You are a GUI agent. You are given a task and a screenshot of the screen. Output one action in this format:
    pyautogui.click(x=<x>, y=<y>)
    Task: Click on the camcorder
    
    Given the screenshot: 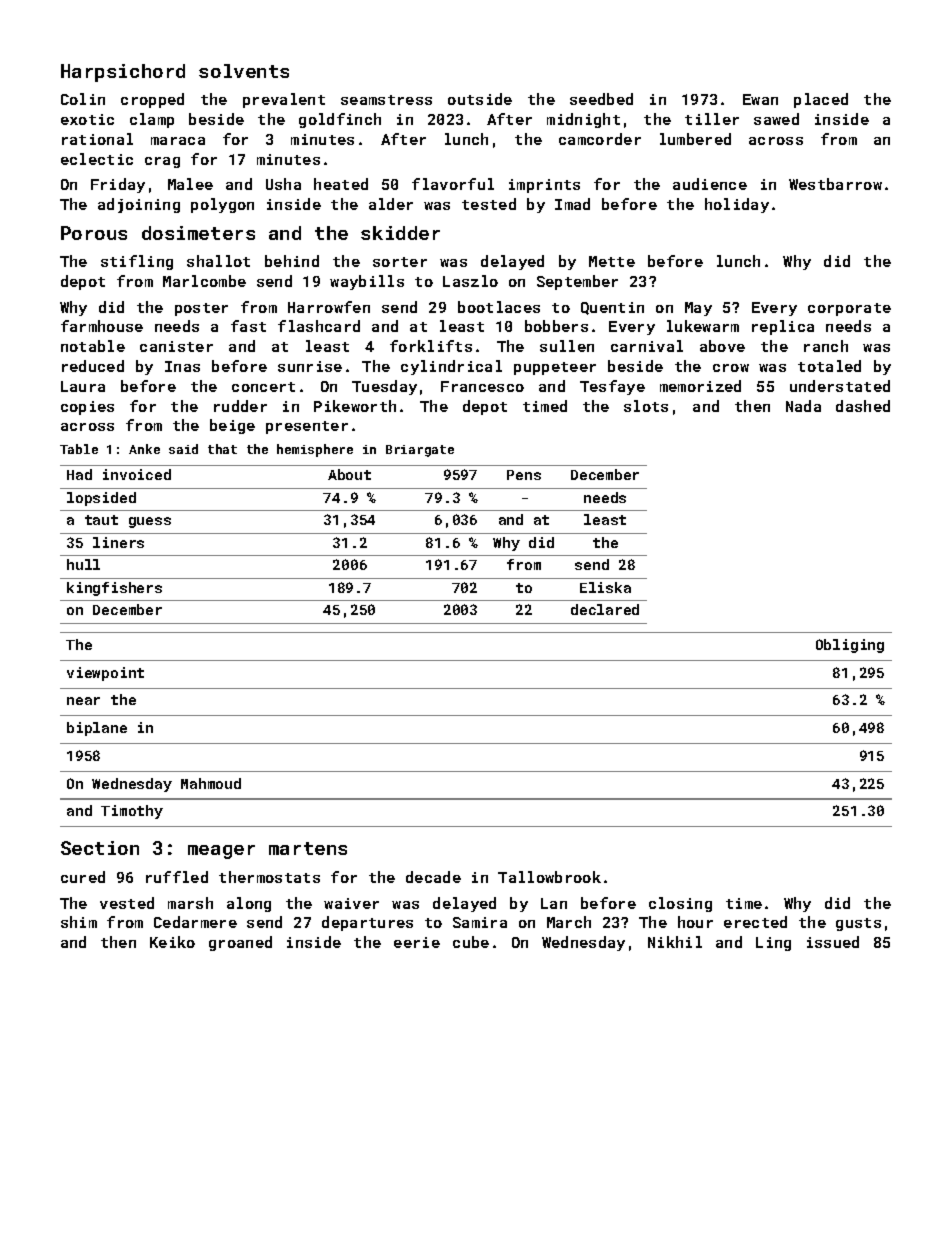 What is the action you would take?
    pyautogui.click(x=600, y=139)
